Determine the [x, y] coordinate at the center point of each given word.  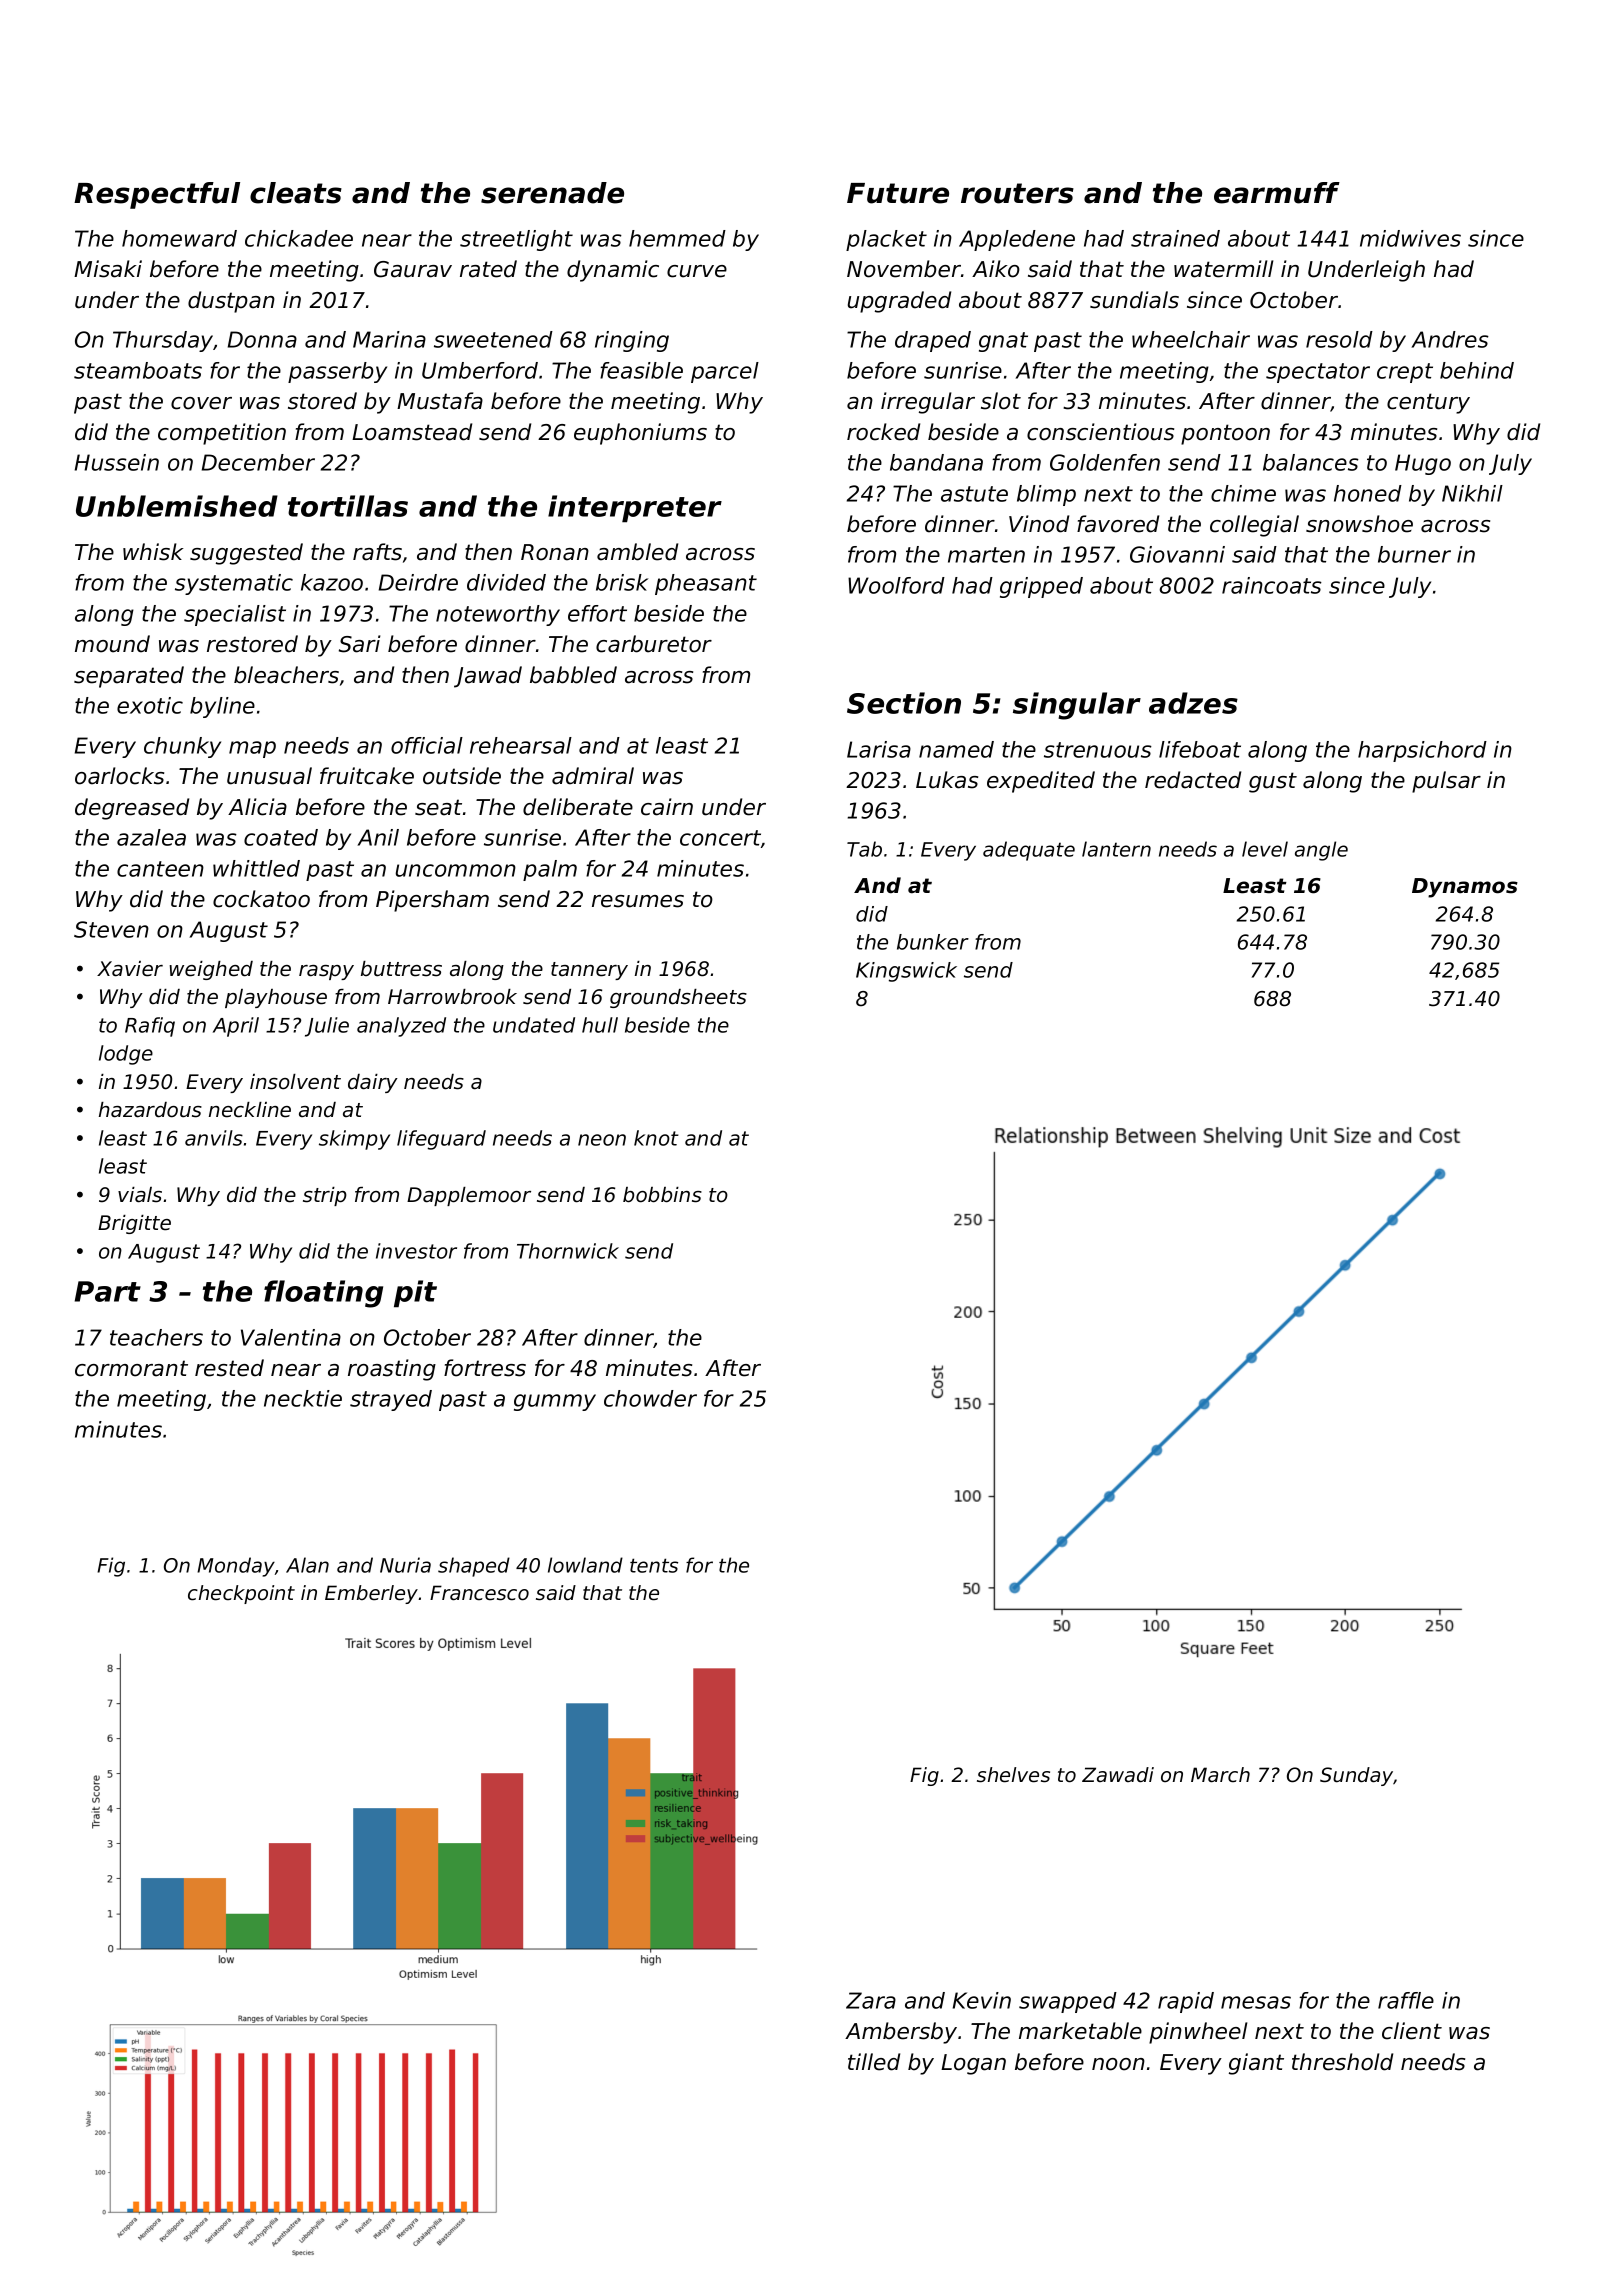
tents [654, 1565]
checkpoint [241, 1594]
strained [1175, 238]
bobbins [662, 1195]
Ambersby [901, 2033]
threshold [1342, 2062]
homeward [179, 238]
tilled [874, 2062]
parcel [725, 372]
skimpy [354, 1140]
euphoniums [640, 434]
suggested [246, 554]
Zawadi [1118, 1774]
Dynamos [1465, 888]
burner [1414, 554]
